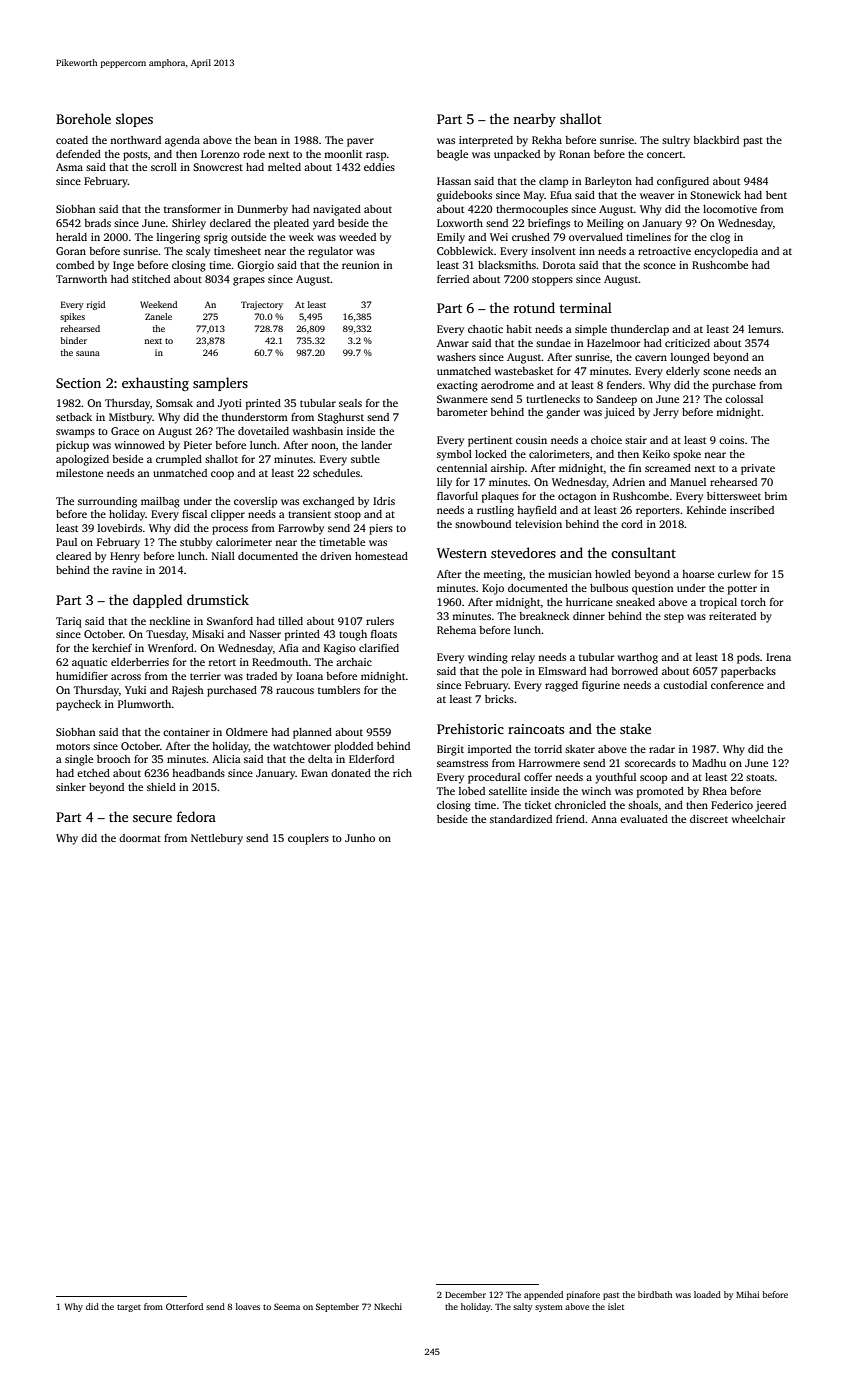 This screenshot has height=1400, width=849. What do you see at coordinates (644, 819) in the screenshot?
I see `evaluated` at bounding box center [644, 819].
